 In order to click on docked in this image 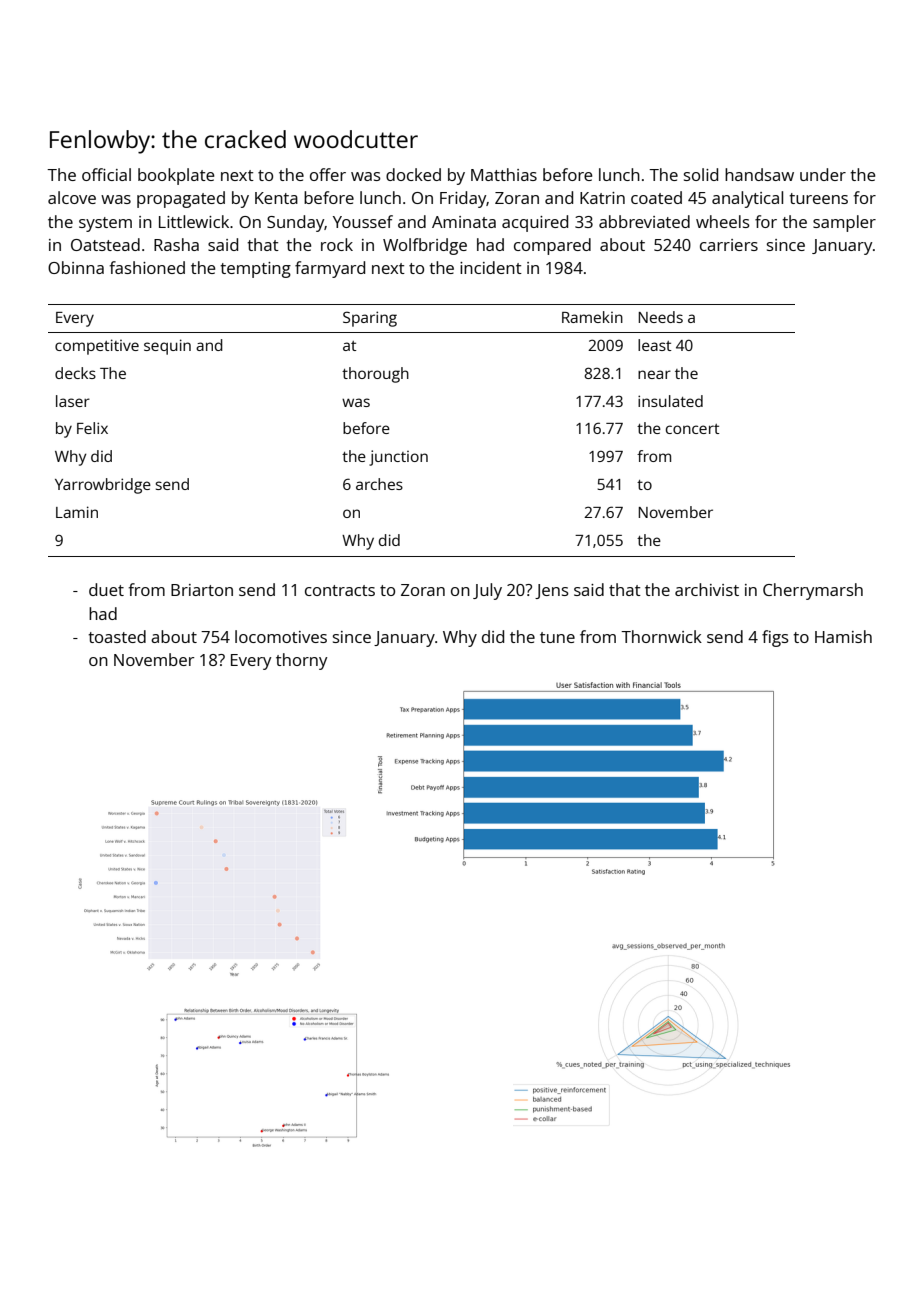, I will do `click(413, 174)`.
